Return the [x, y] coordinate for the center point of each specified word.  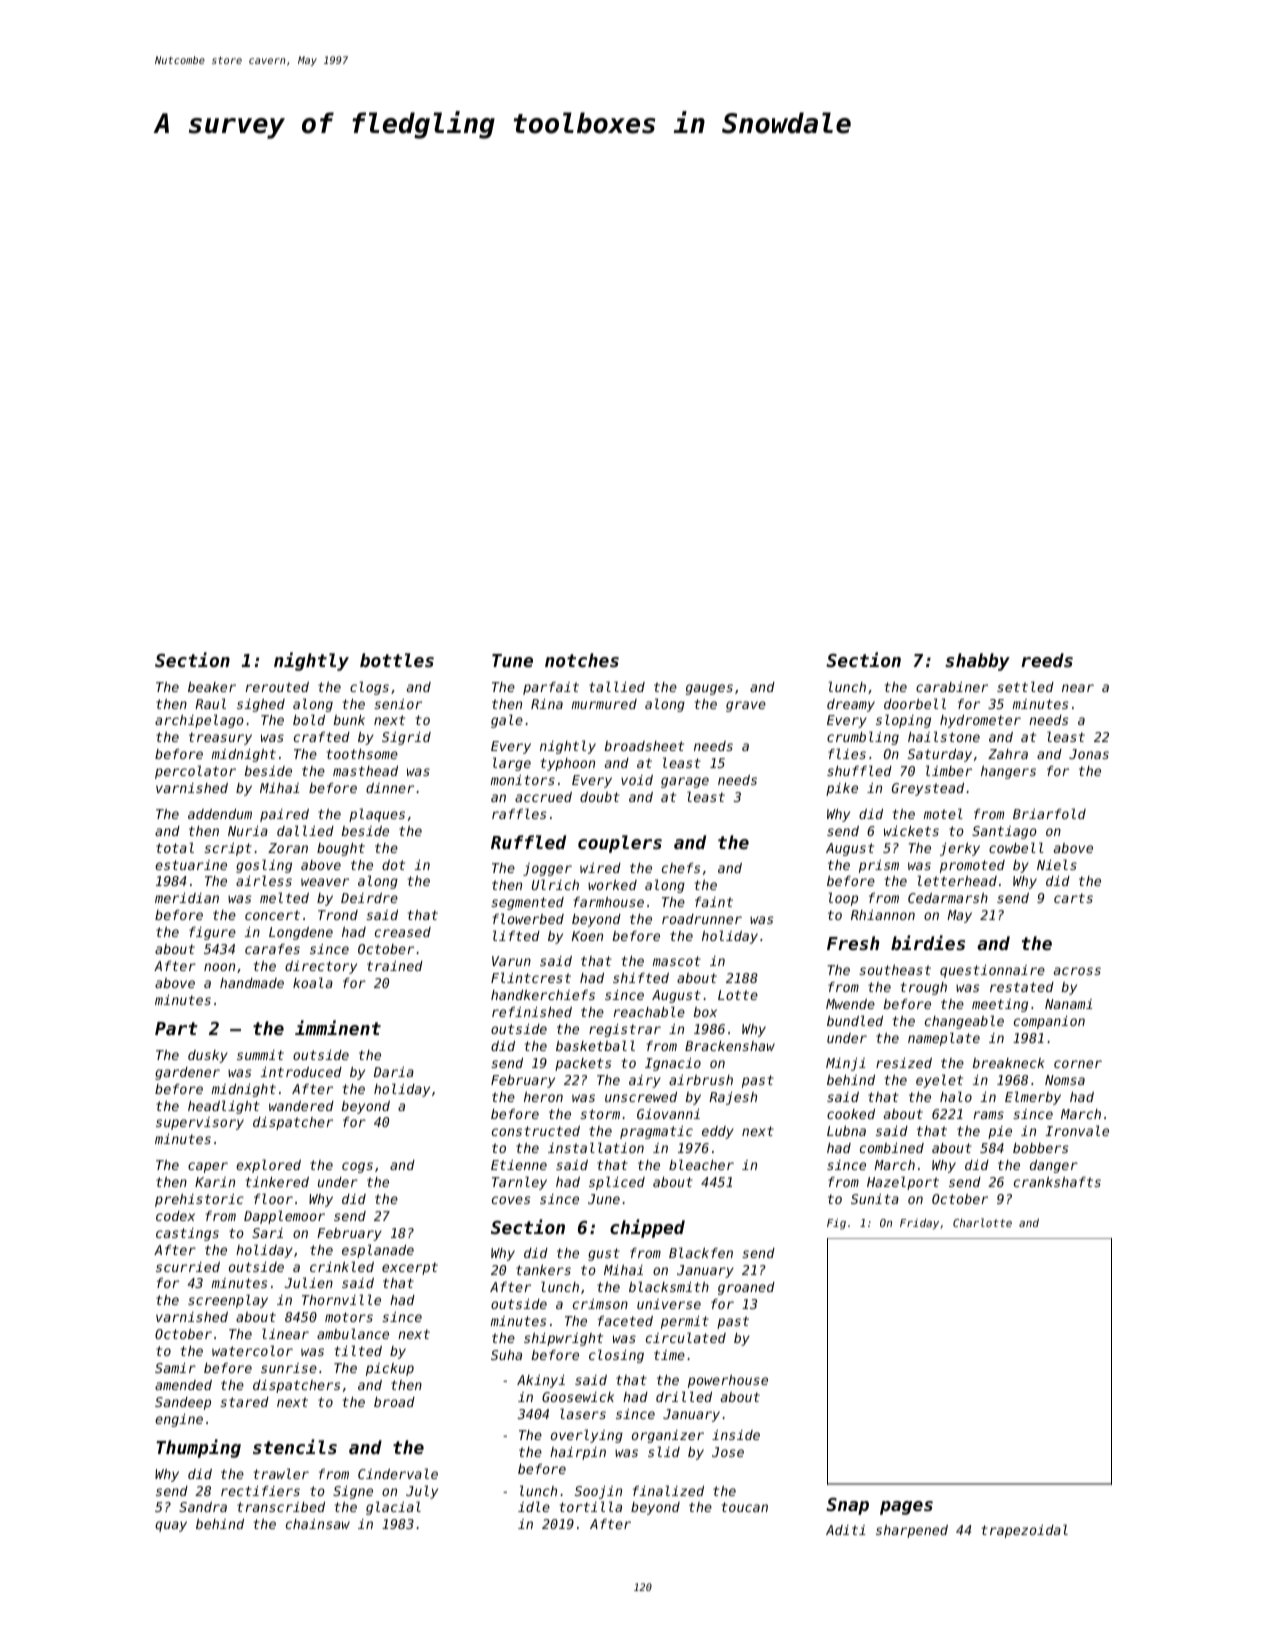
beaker [212, 687]
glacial [393, 1508]
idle [534, 1506]
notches [582, 660]
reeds [1047, 660]
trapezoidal [1025, 1531]
